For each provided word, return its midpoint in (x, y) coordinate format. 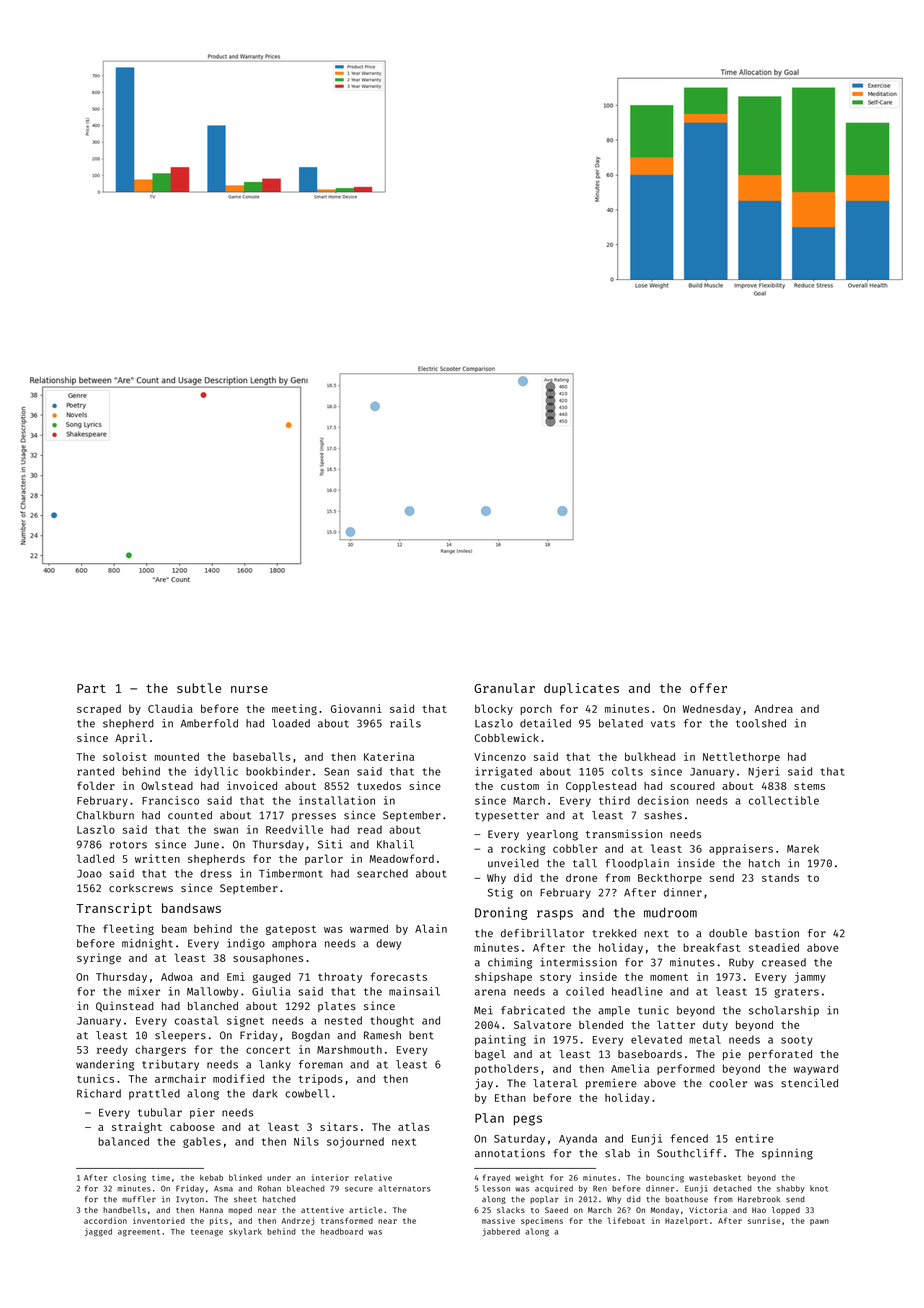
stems (809, 786)
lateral (555, 1083)
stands (780, 878)
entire (754, 1138)
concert (268, 1050)
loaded (291, 723)
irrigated (504, 772)
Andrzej (298, 1221)
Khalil (395, 844)
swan (226, 830)
